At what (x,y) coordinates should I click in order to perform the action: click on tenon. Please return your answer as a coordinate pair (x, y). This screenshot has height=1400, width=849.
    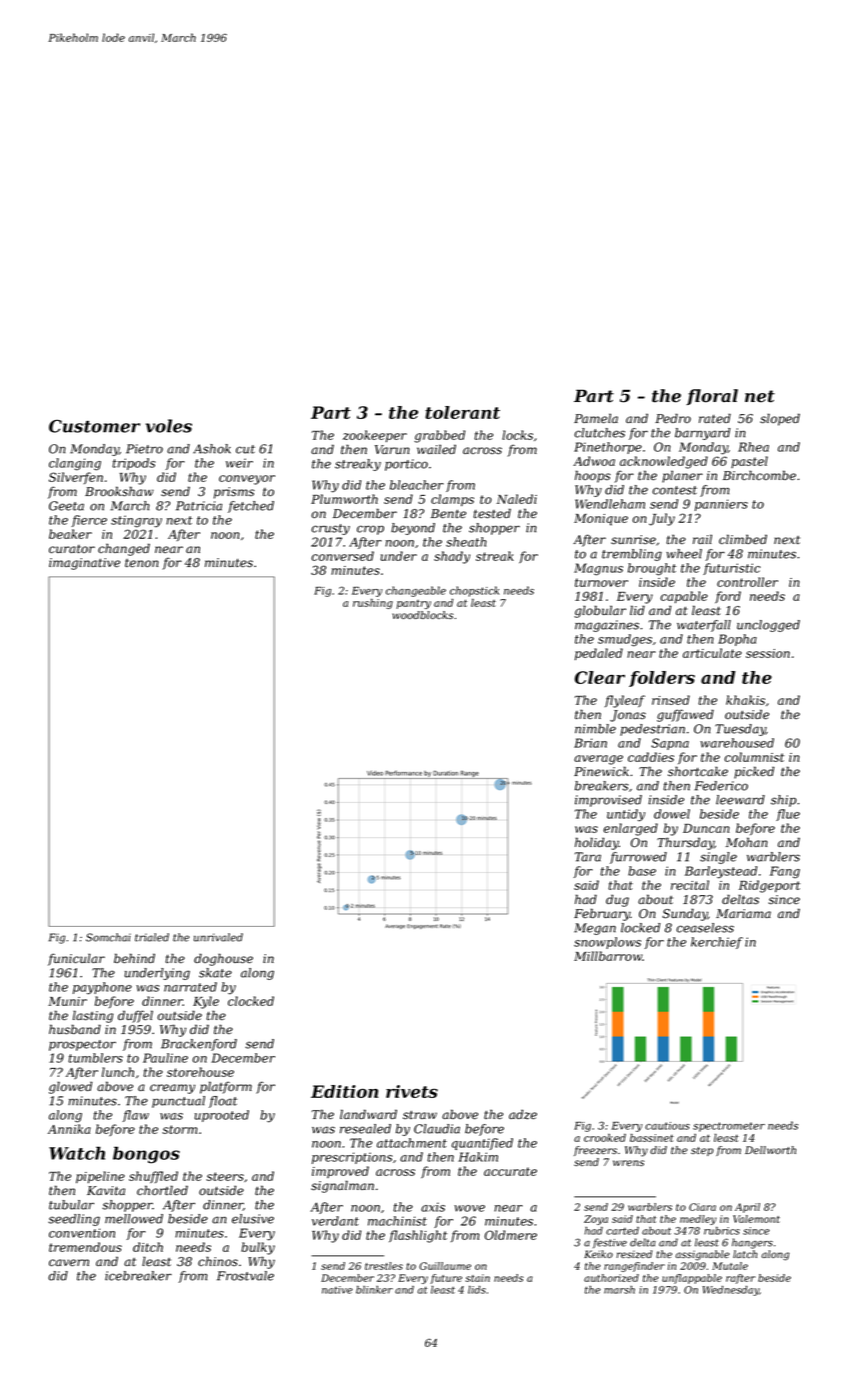
    Looking at the image, I should click on (142, 563).
